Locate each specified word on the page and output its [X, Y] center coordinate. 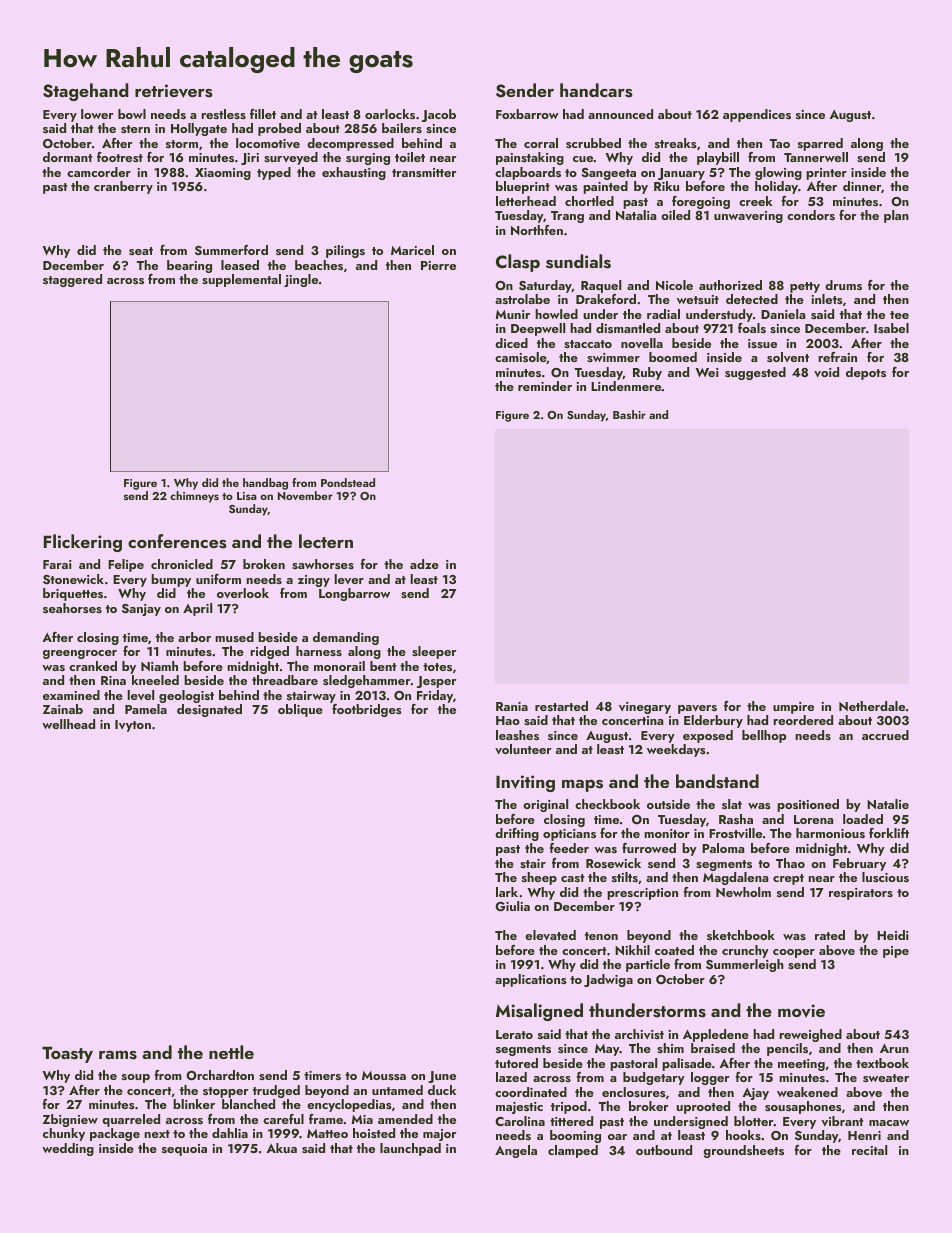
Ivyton [133, 726]
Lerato [514, 1034]
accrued [885, 735]
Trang [567, 217]
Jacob [438, 115]
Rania [512, 706]
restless [223, 114]
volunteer [523, 749]
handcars [596, 90]
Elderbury [713, 721]
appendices [757, 115]
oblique [300, 710]
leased [240, 265]
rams [118, 1055]
